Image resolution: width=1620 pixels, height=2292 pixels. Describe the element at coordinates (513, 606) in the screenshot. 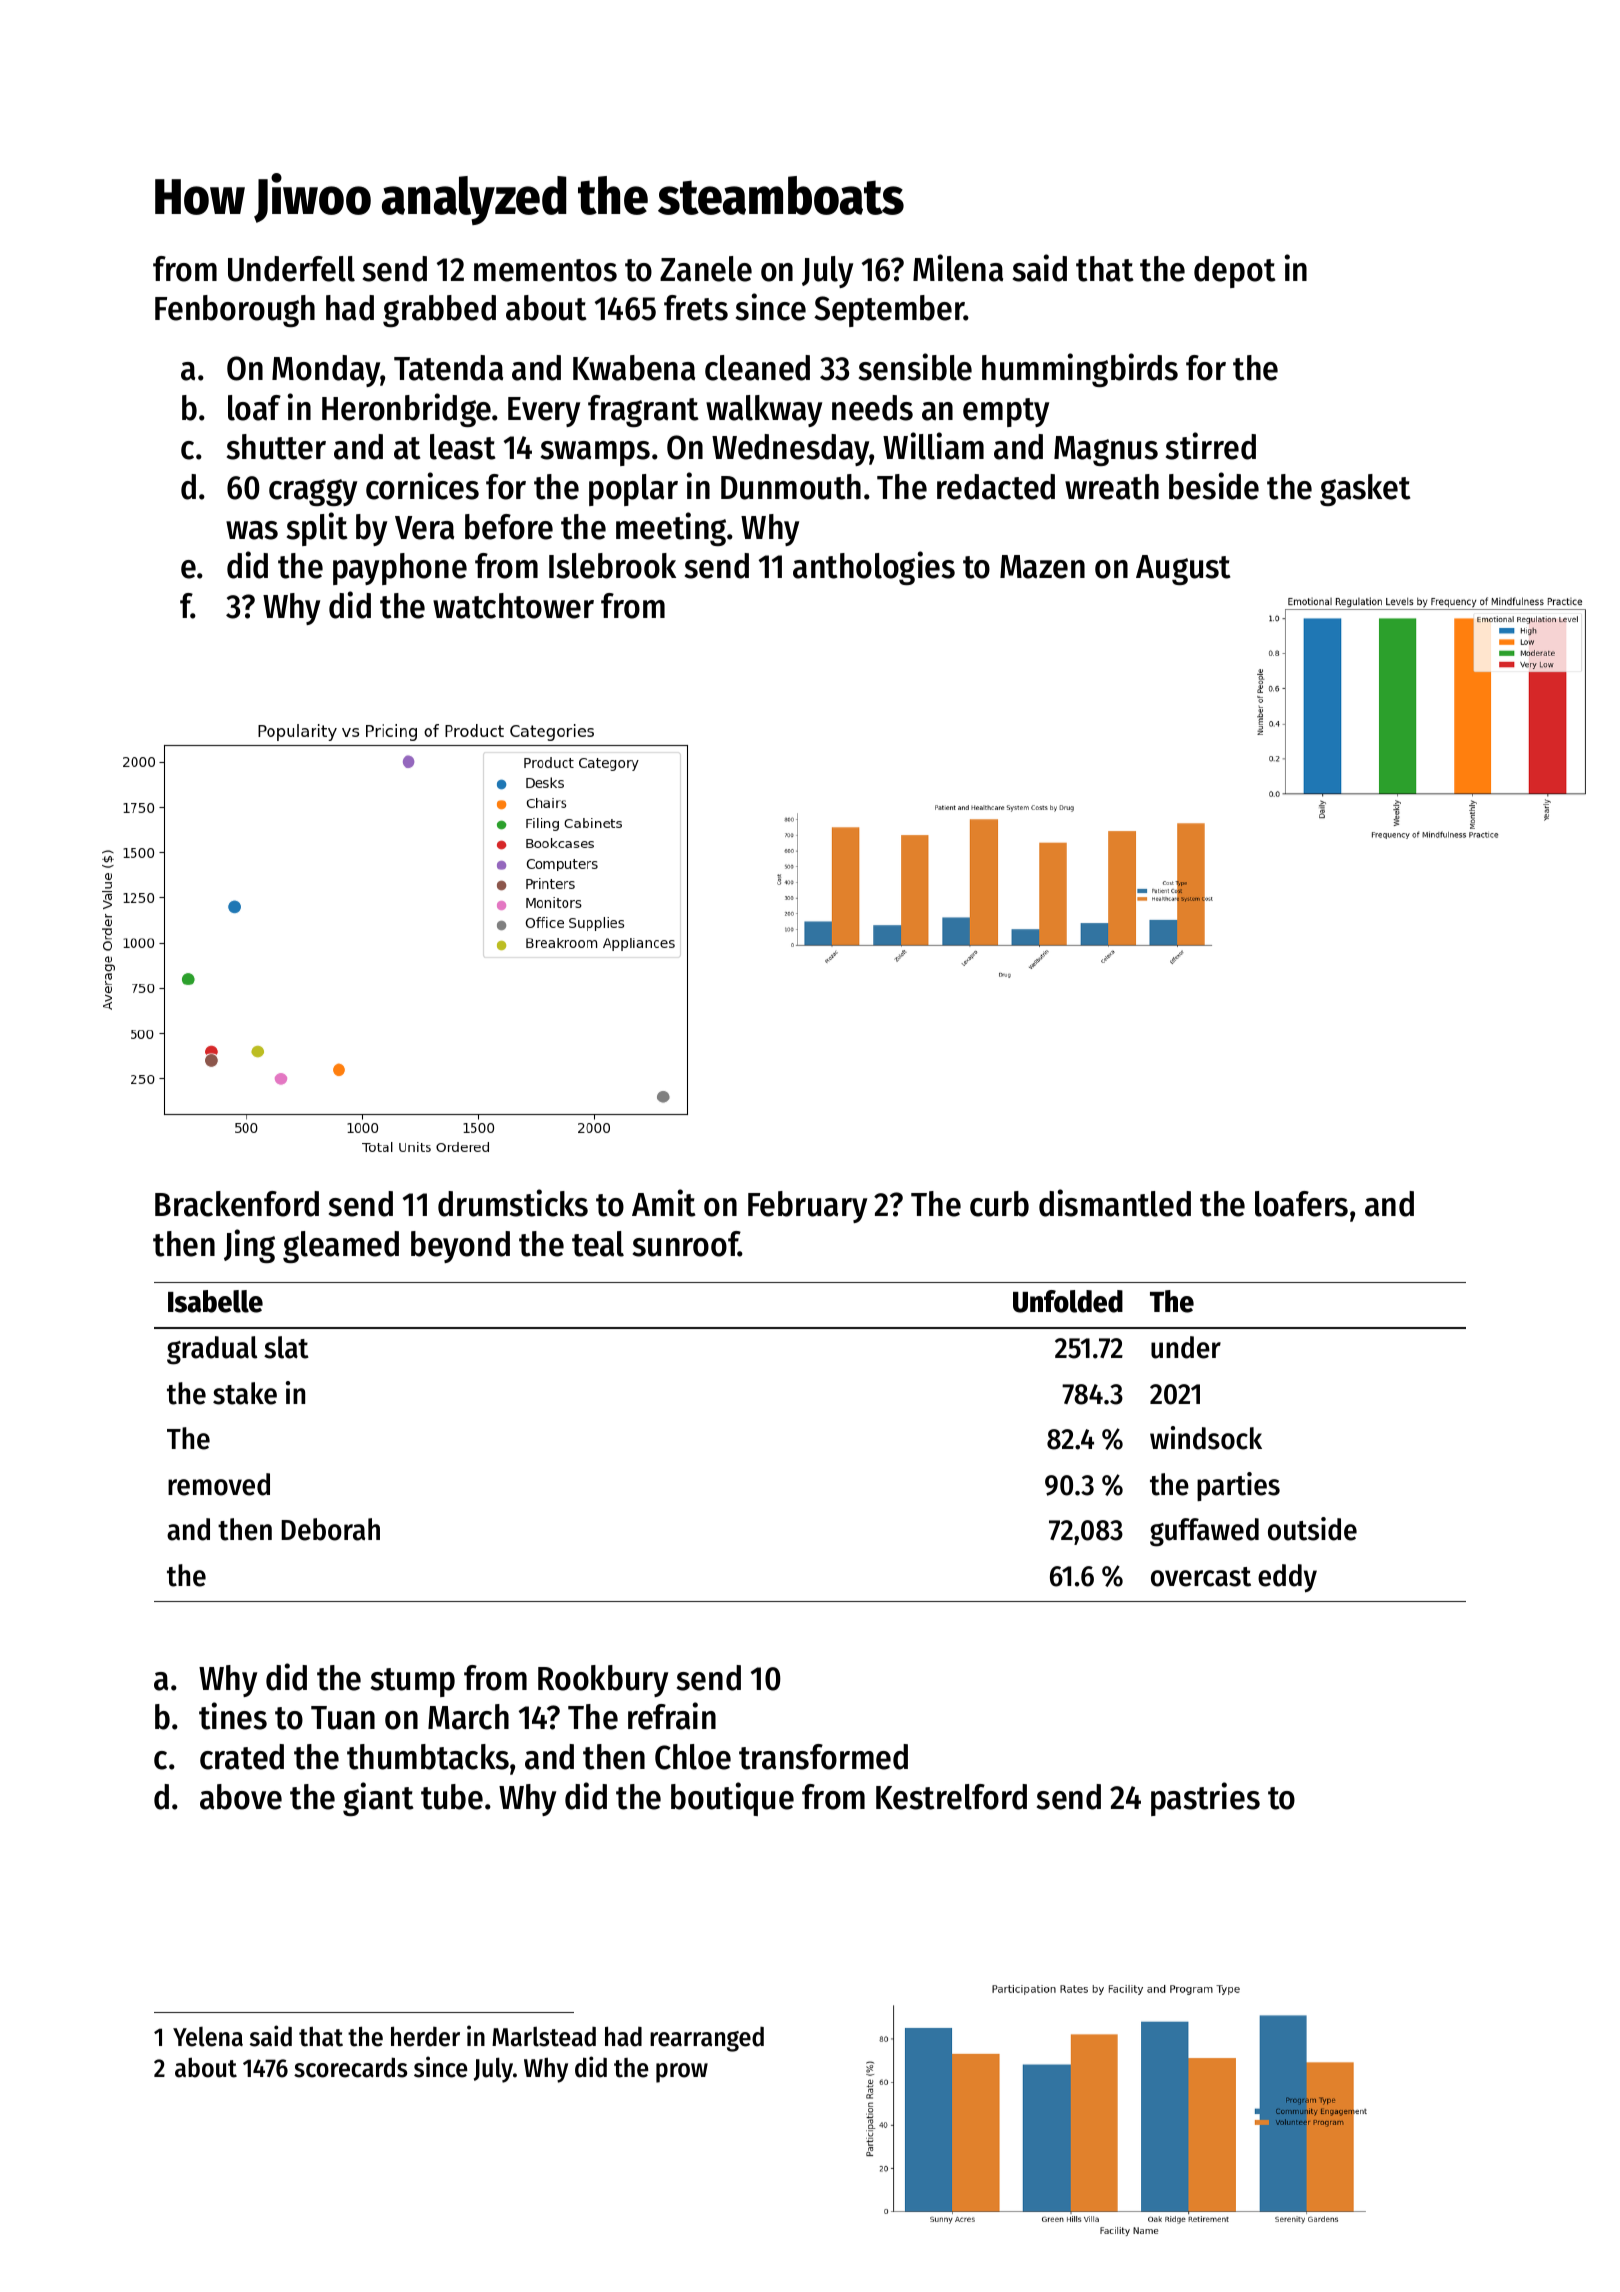

I see `watchtower` at that location.
